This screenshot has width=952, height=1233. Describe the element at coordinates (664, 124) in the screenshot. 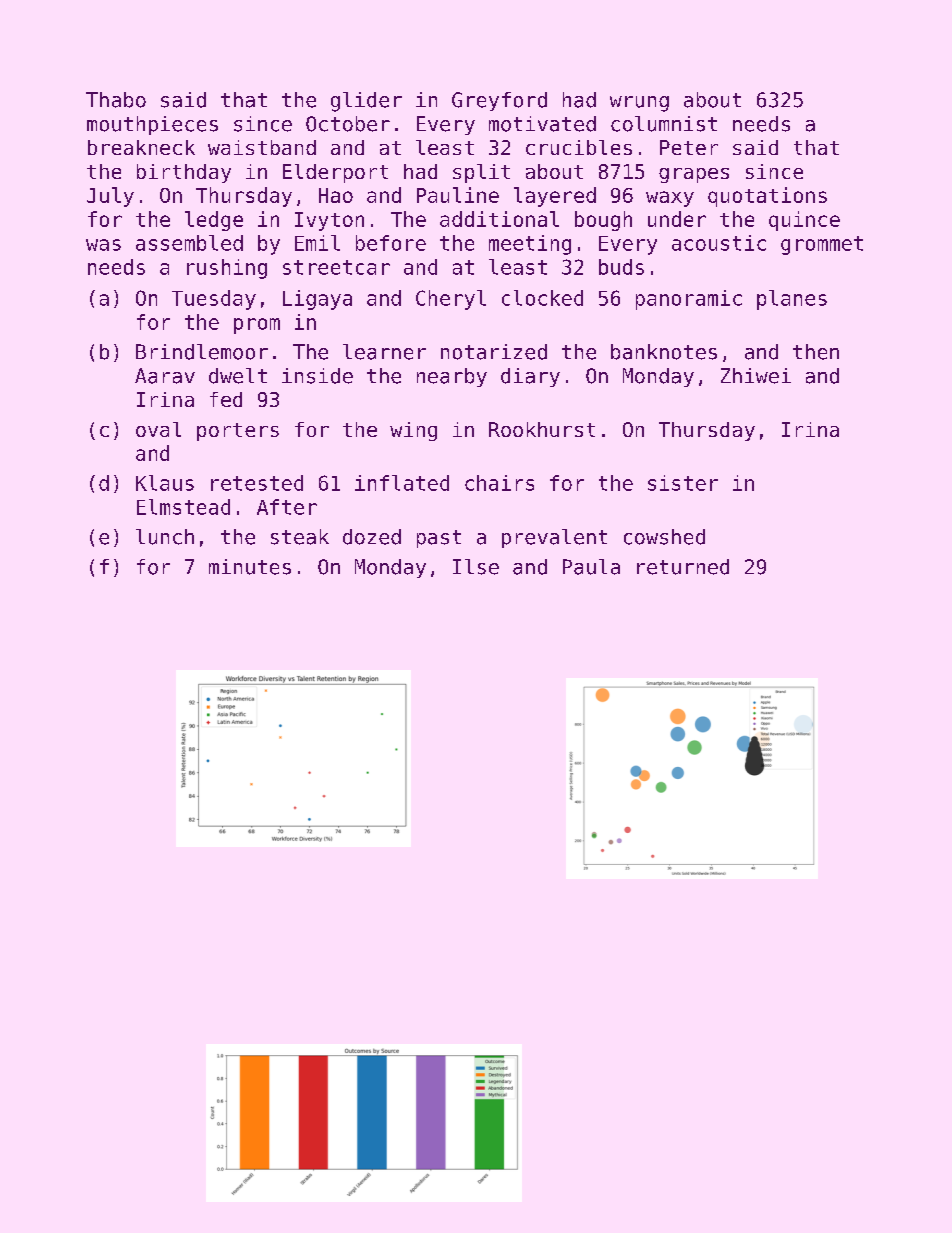

I see `columnist` at that location.
